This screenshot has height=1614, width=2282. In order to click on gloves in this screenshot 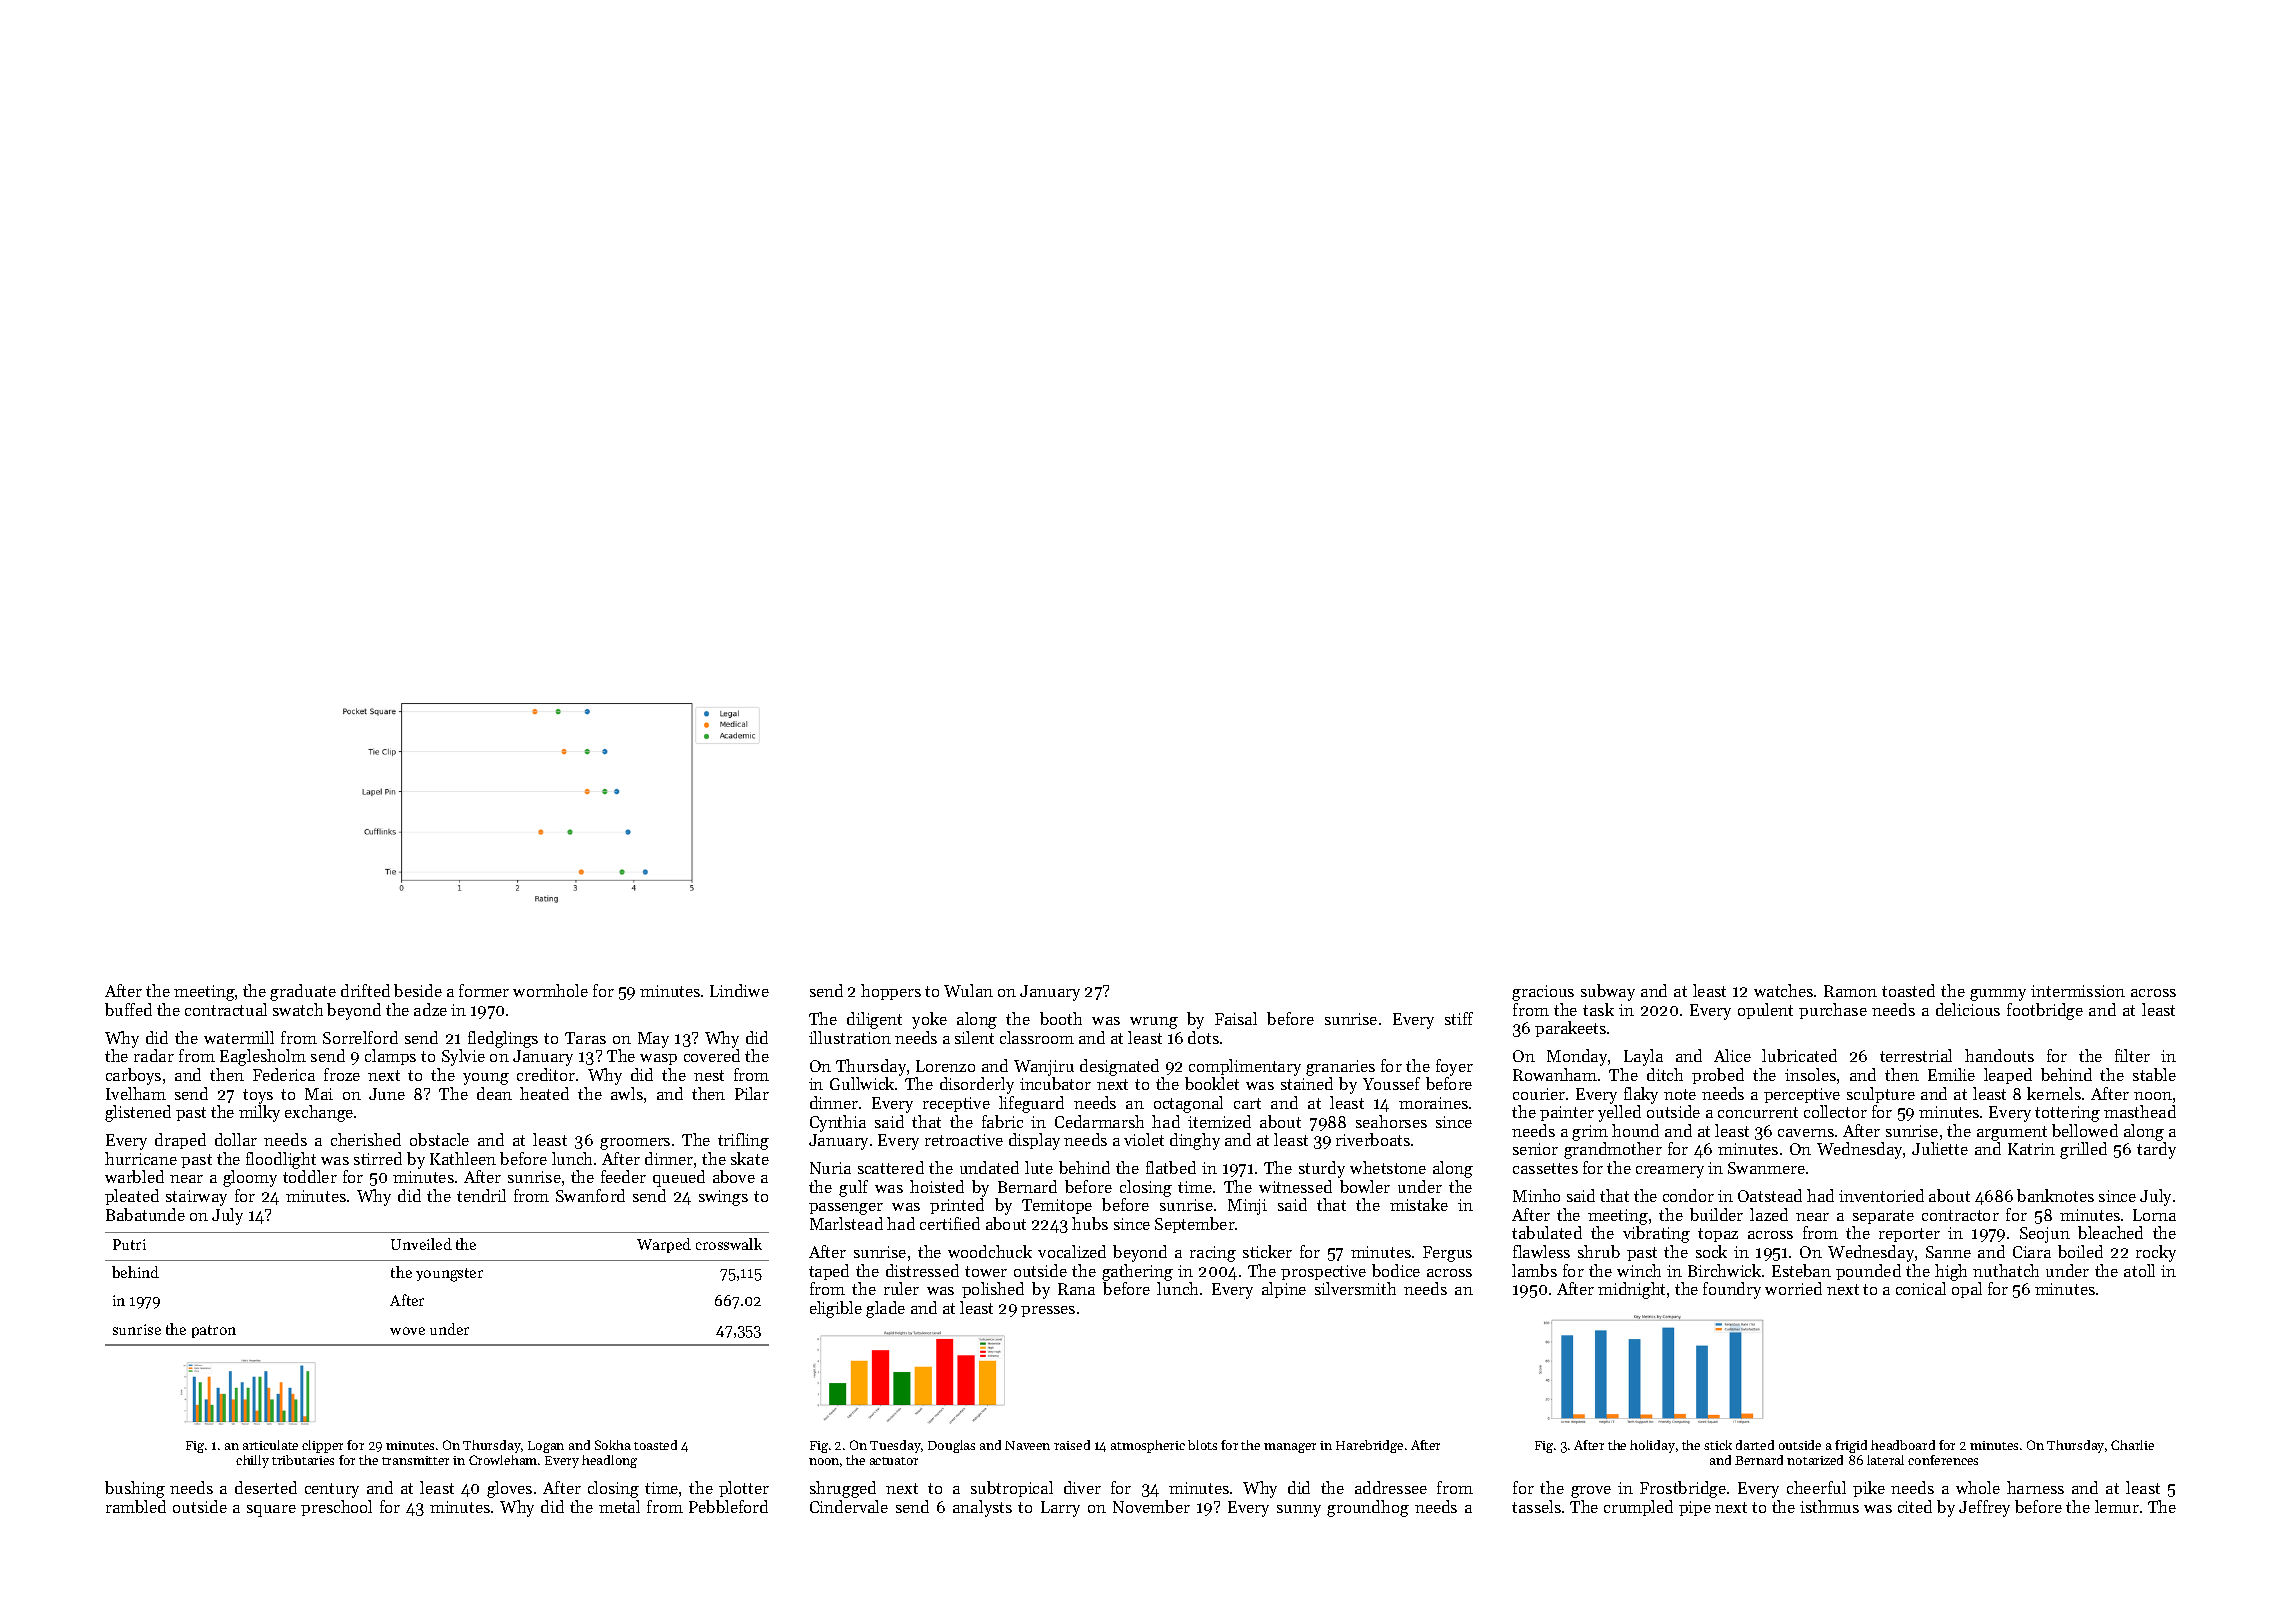, I will do `click(509, 1489)`.
